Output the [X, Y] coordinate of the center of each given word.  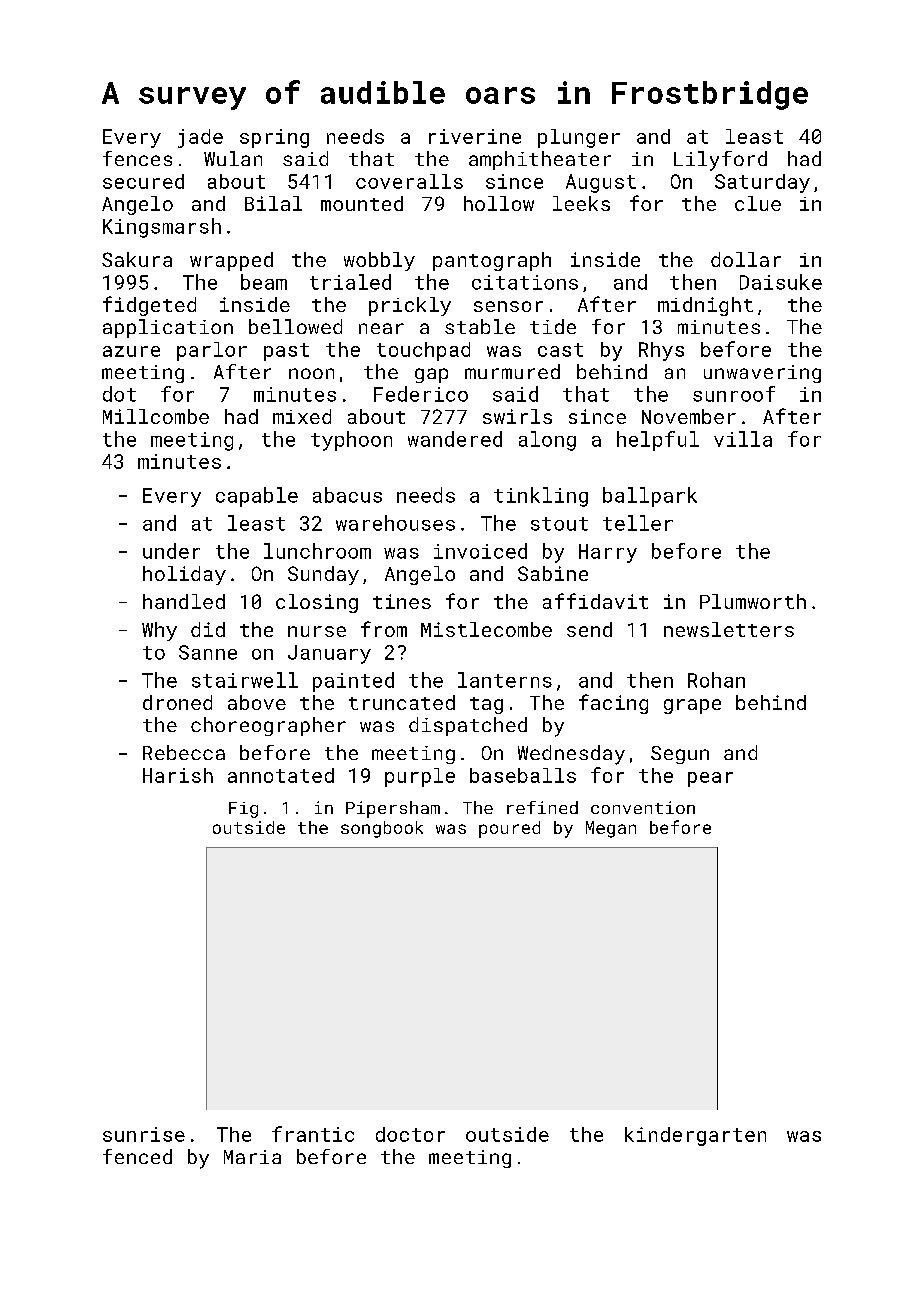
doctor [410, 1134]
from [384, 629]
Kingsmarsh [162, 228]
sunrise [144, 1134]
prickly [410, 306]
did [208, 629]
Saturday [762, 183]
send [589, 629]
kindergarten [695, 1136]
